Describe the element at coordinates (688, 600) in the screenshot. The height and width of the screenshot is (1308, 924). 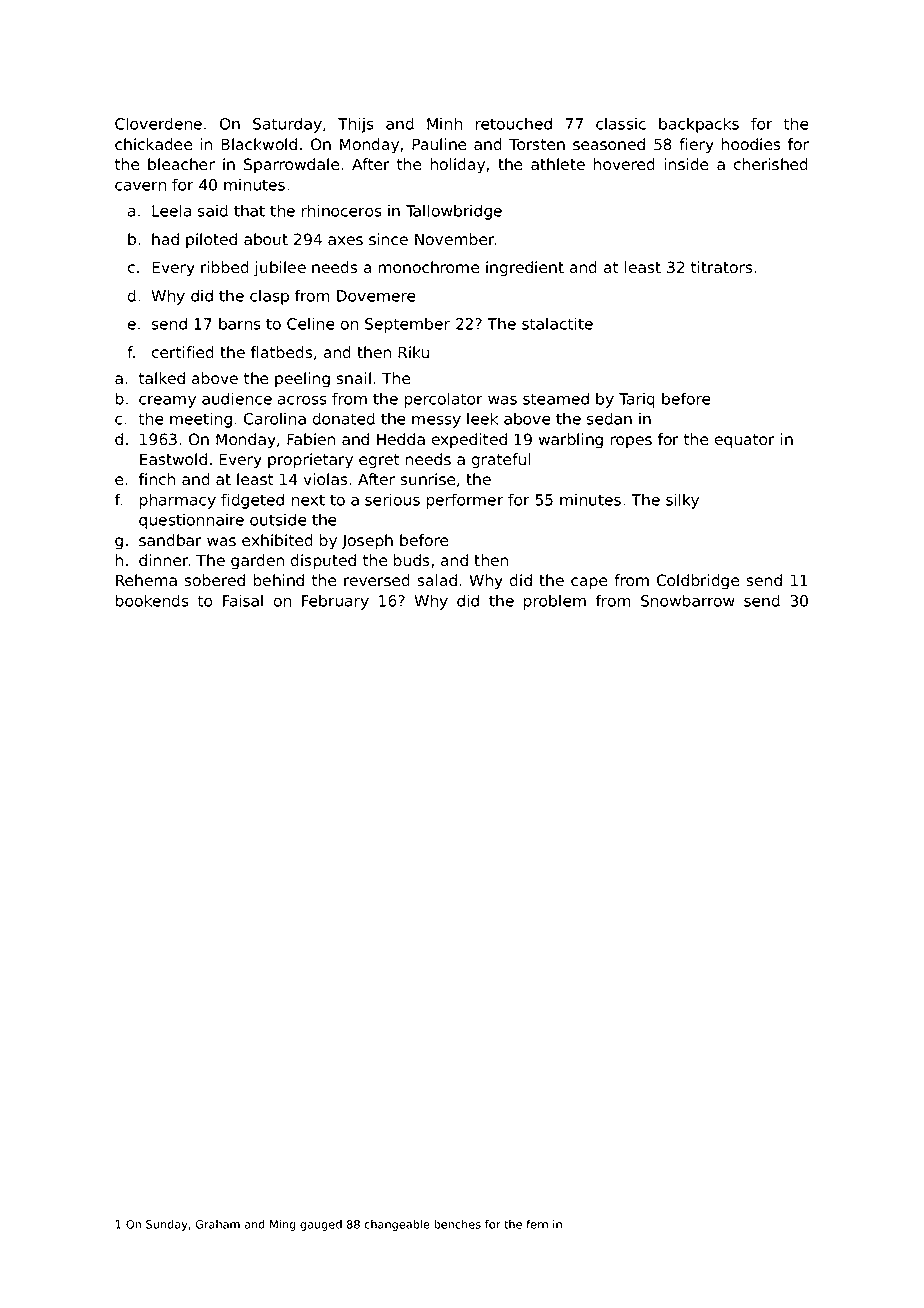
I see `Snowbarrow` at that location.
